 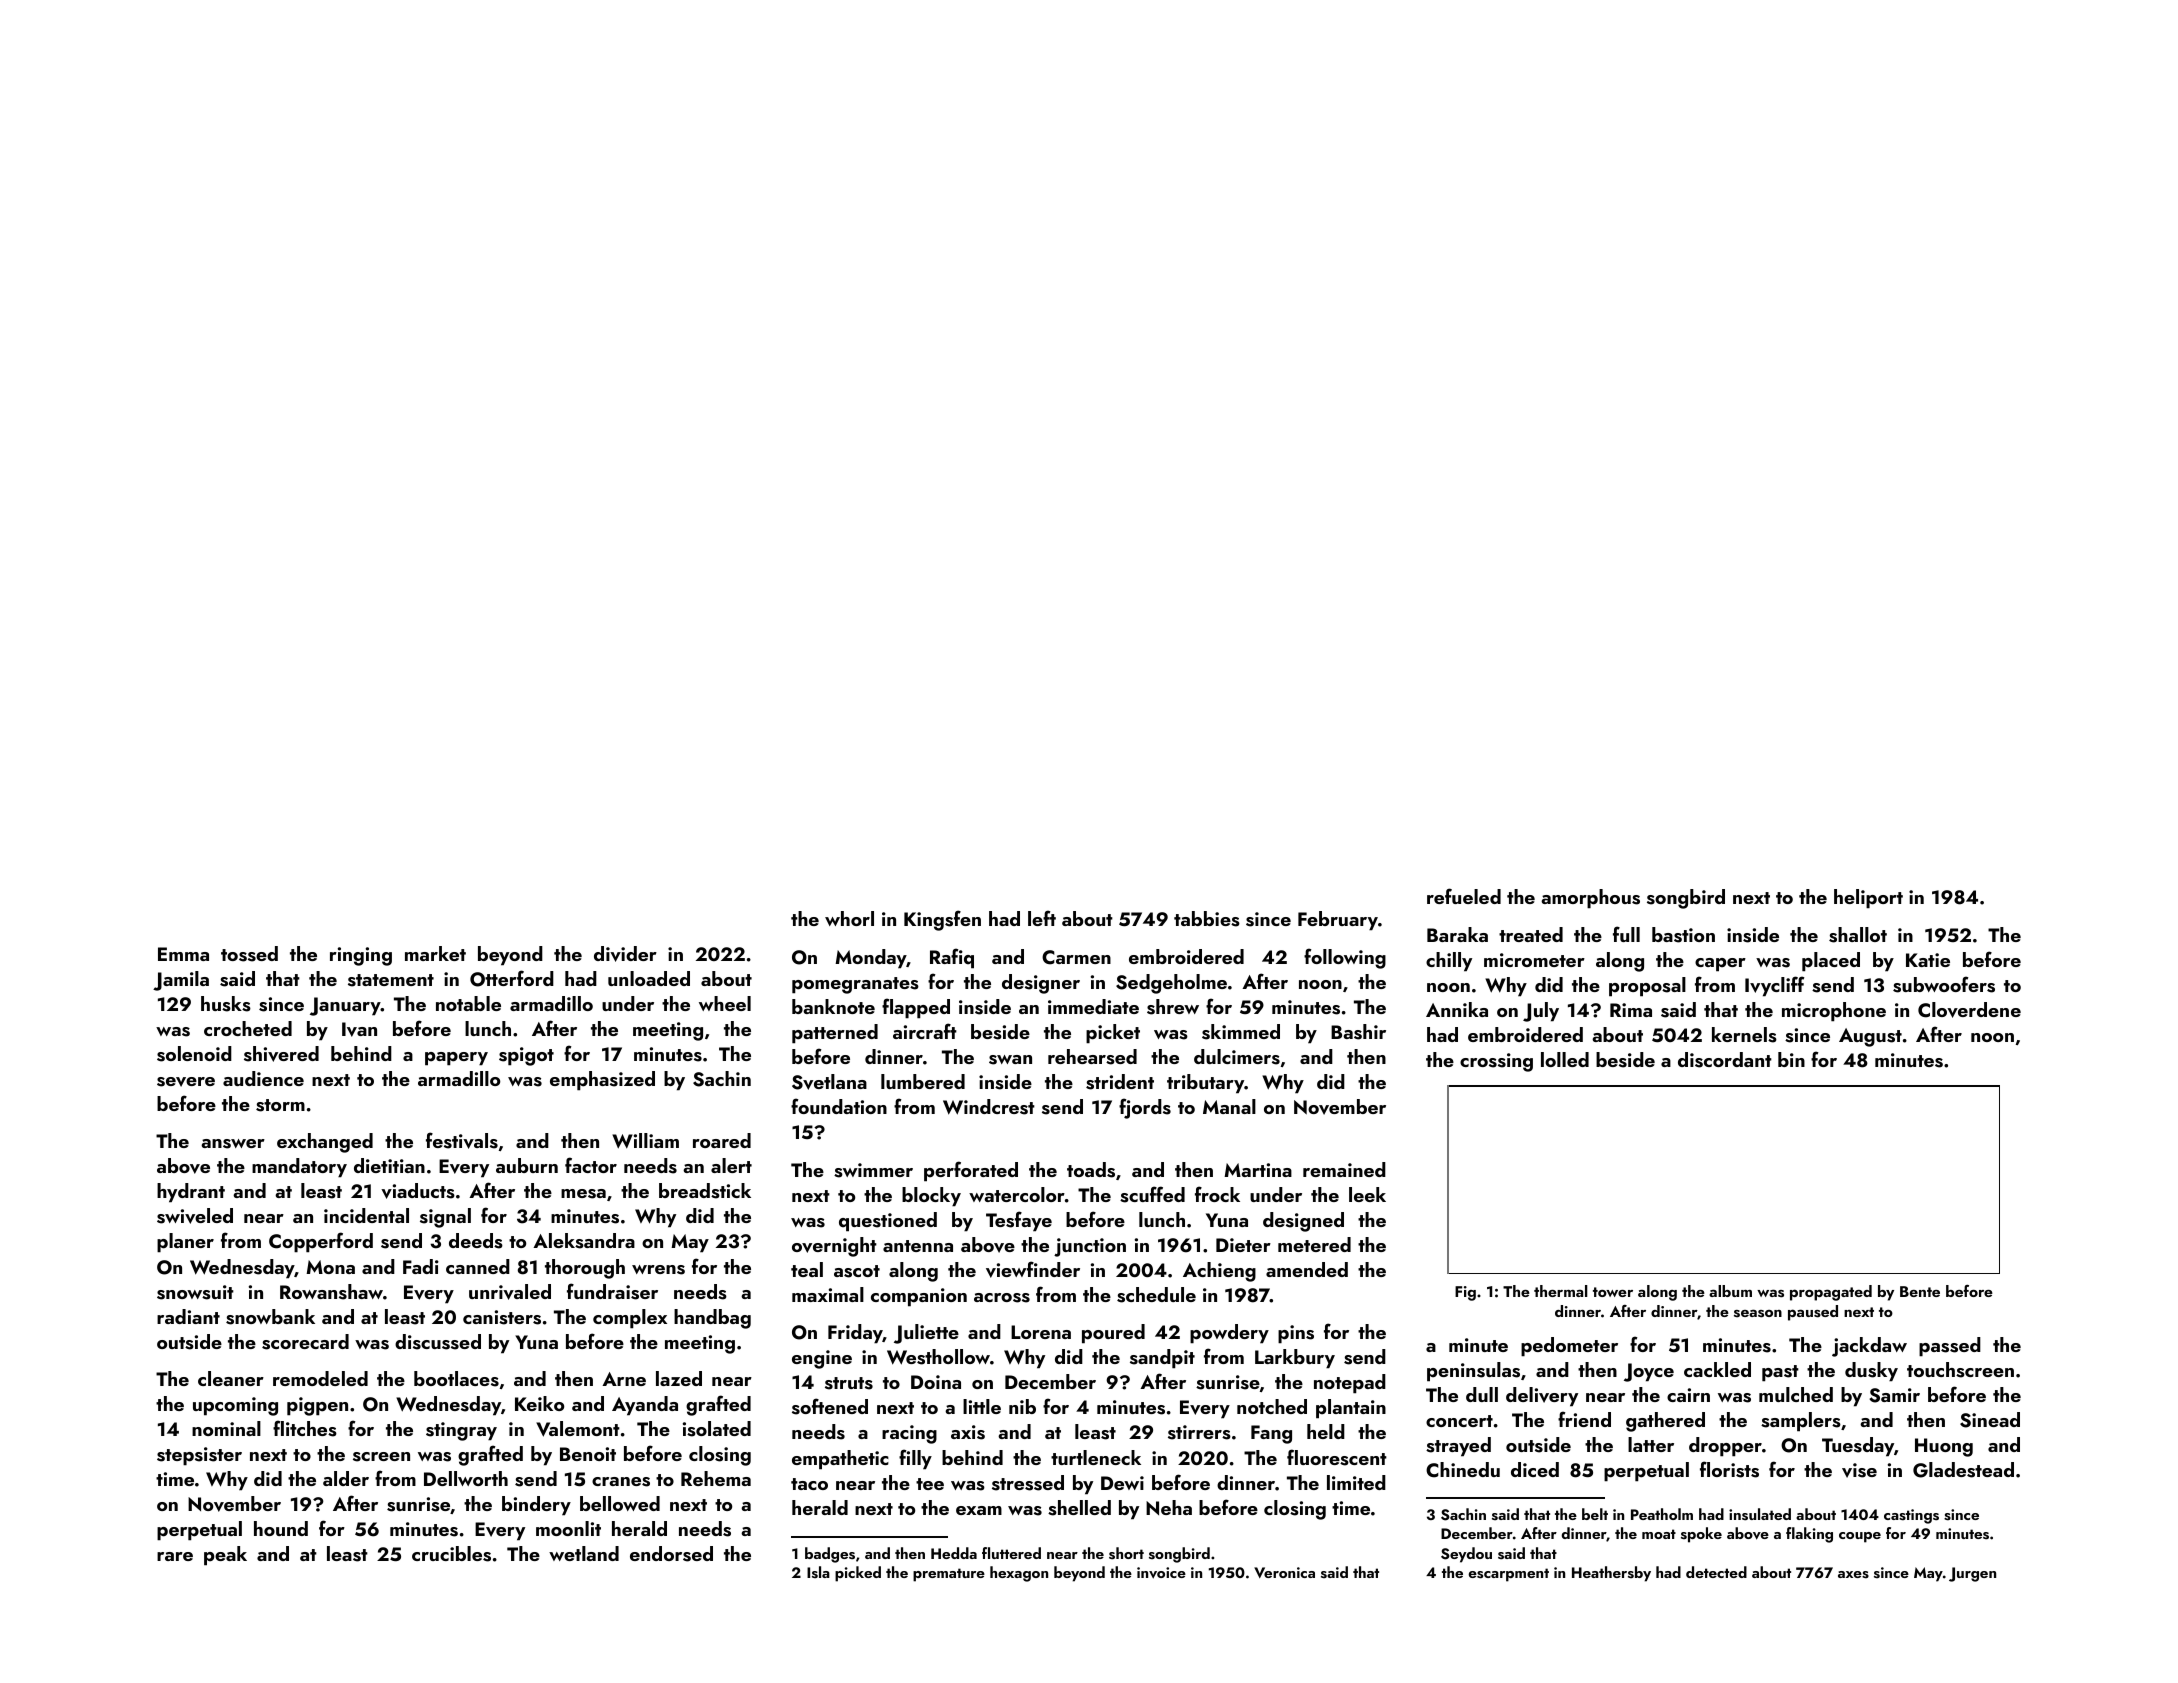 What do you see at coordinates (195, 1292) in the image?
I see `snowsuit` at bounding box center [195, 1292].
